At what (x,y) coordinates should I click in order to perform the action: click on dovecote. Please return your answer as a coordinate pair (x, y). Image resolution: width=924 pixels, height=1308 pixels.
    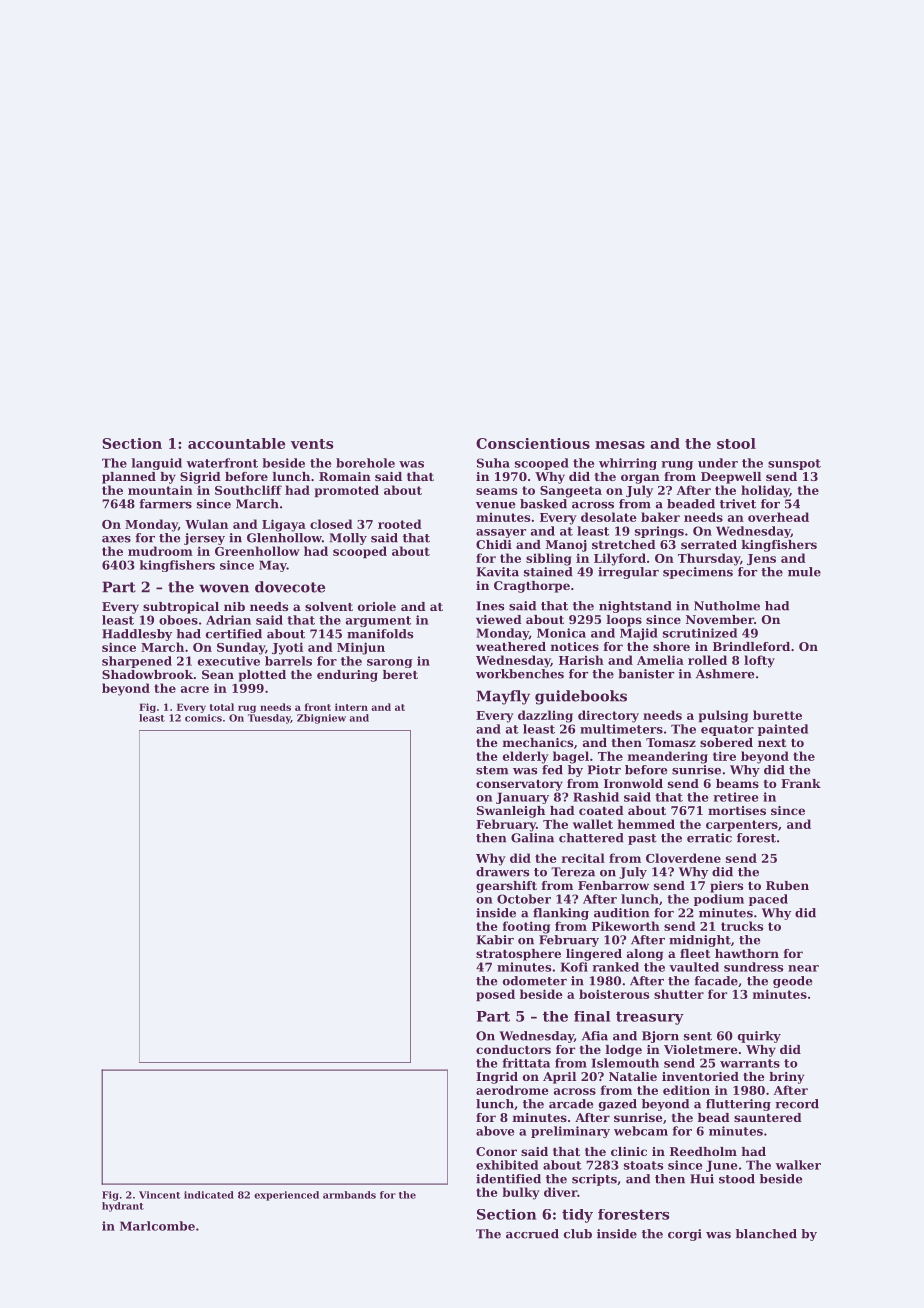
    Looking at the image, I should click on (290, 587).
